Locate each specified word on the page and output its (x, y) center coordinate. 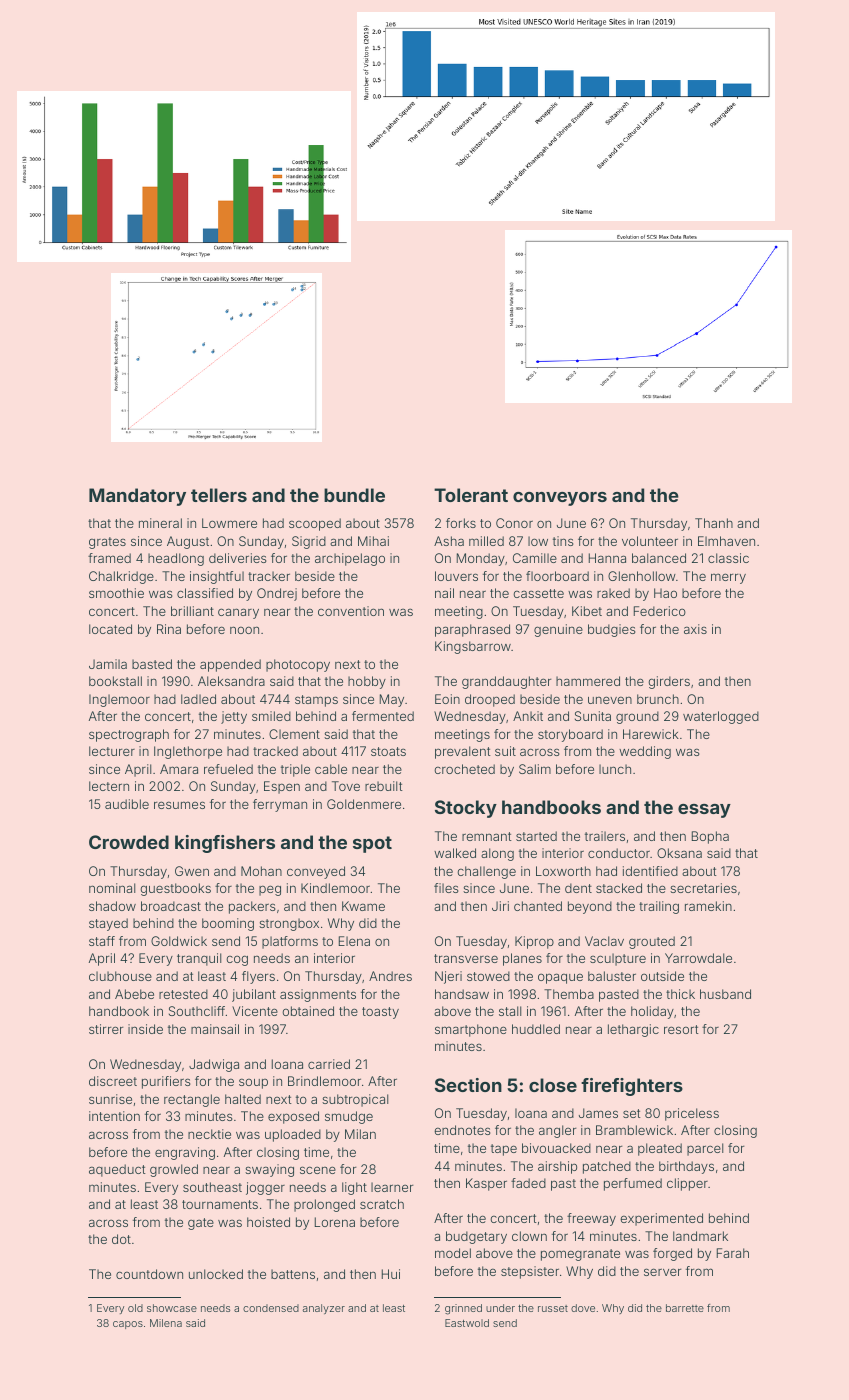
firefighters (632, 1087)
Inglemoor (119, 700)
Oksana (679, 853)
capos (128, 1325)
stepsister (530, 1272)
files (446, 888)
